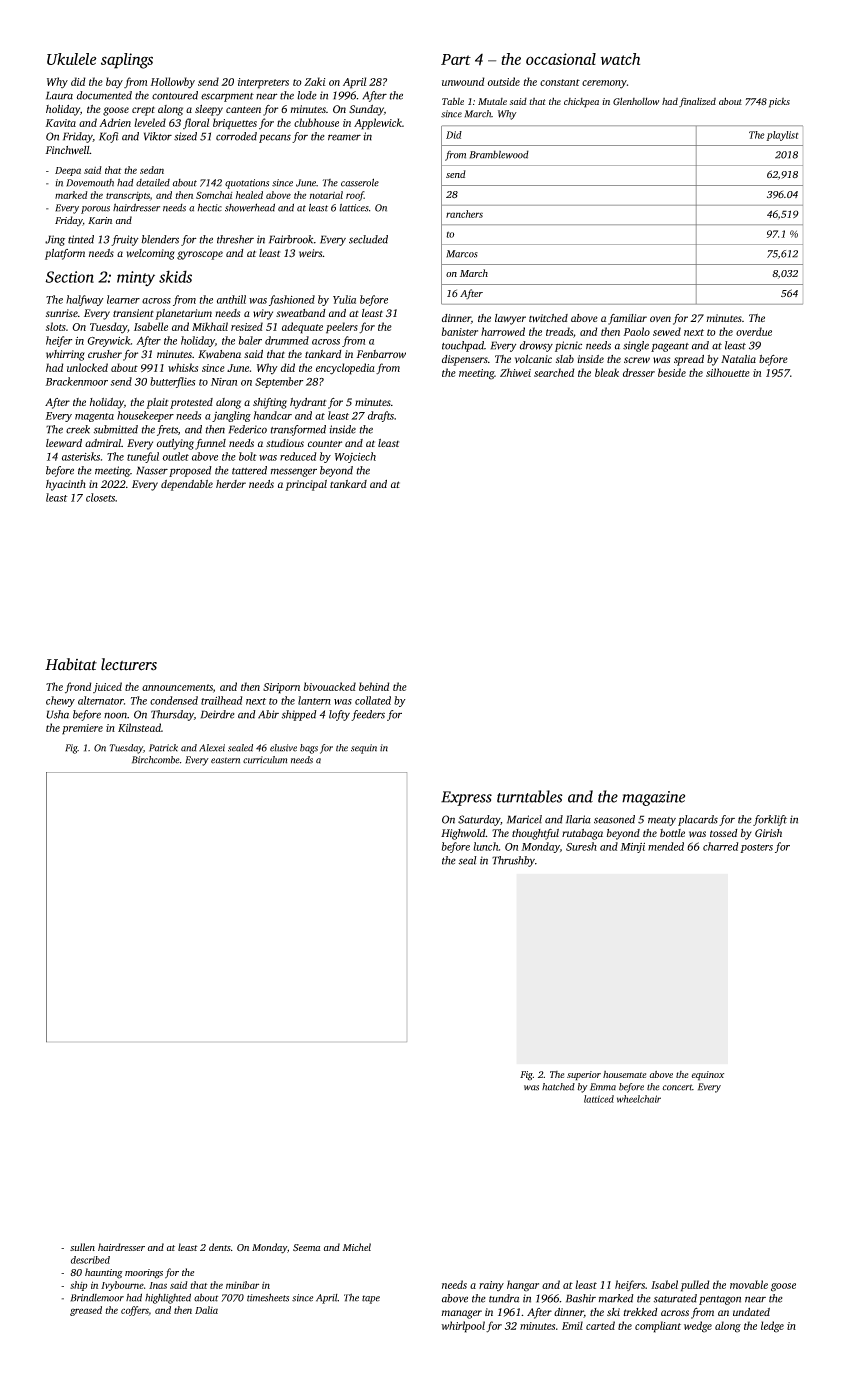 Image resolution: width=849 pixels, height=1400 pixels. What do you see at coordinates (463, 834) in the page?
I see `Highwold` at bounding box center [463, 834].
